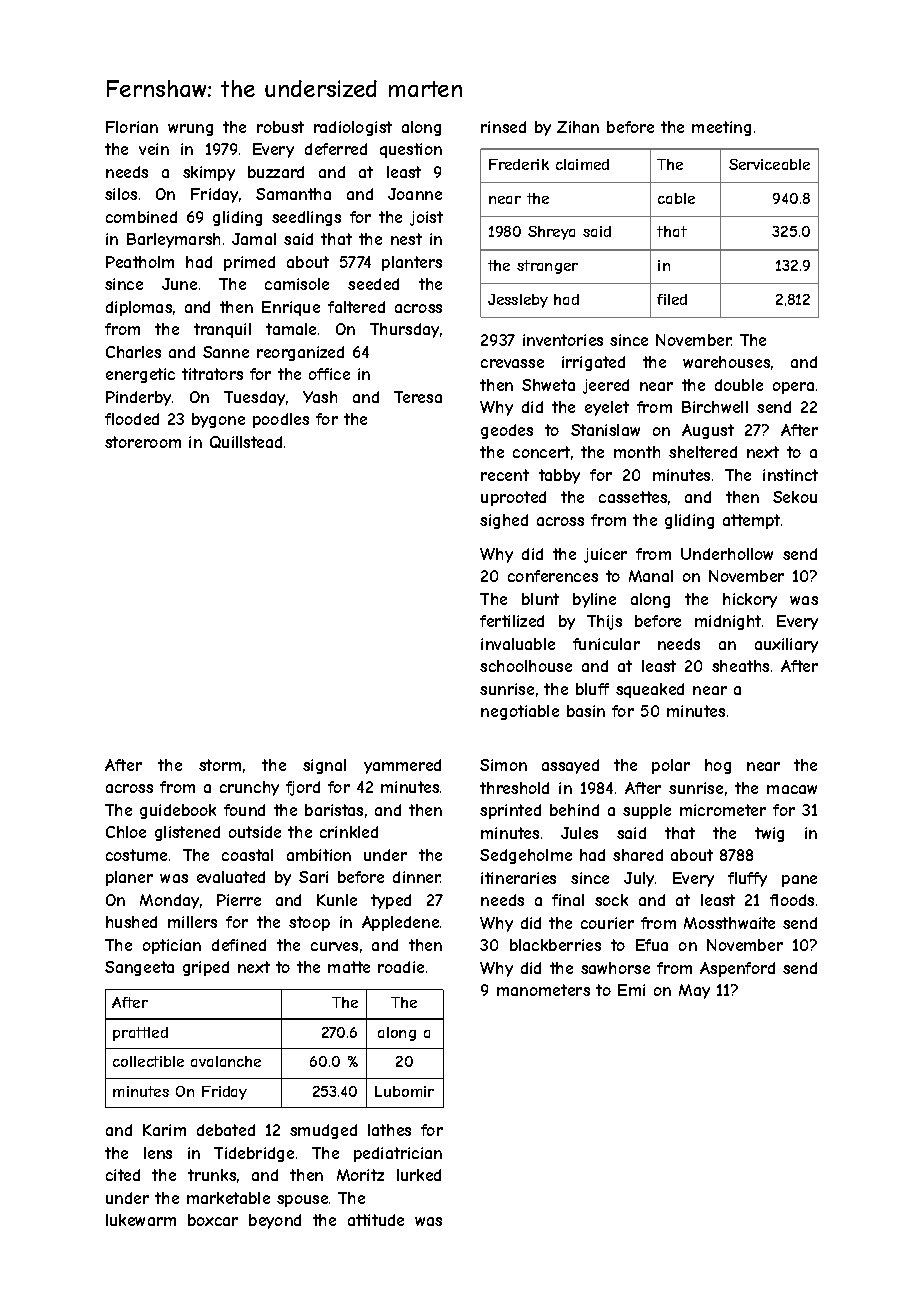 Image resolution: width=924 pixels, height=1308 pixels. I want to click on yammered, so click(402, 766).
